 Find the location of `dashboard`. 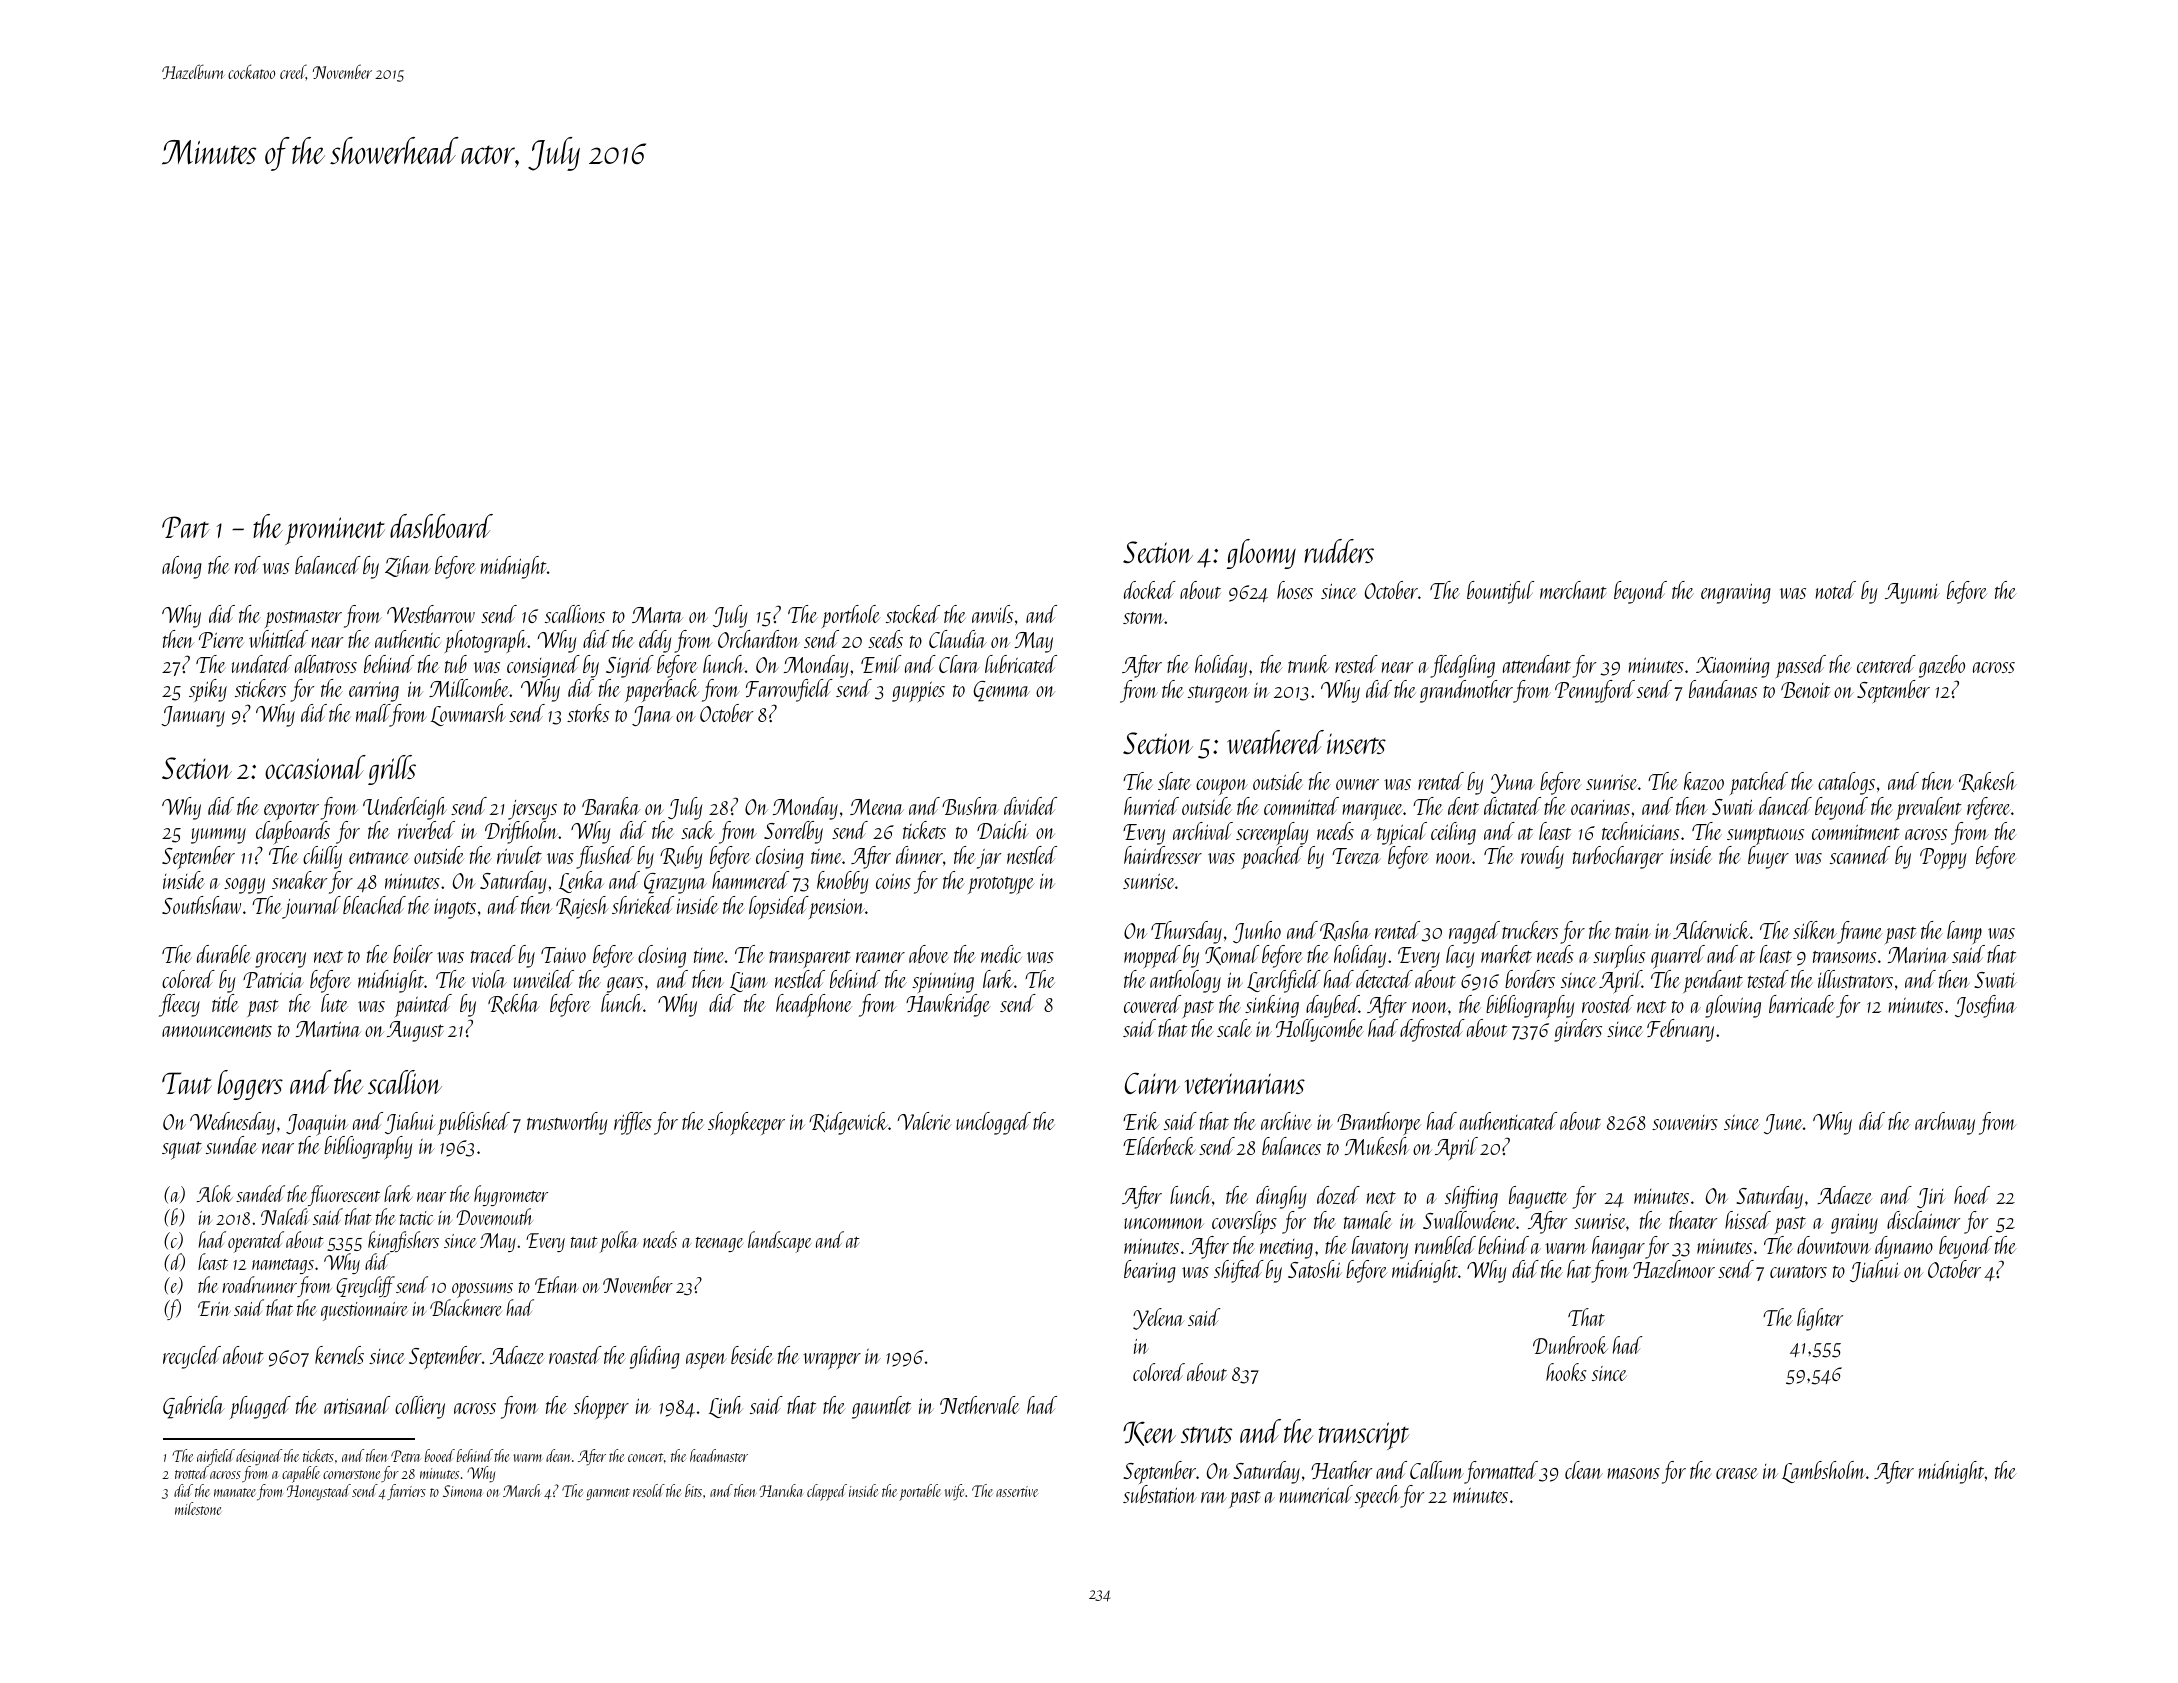

dashboard is located at coordinates (441, 526).
